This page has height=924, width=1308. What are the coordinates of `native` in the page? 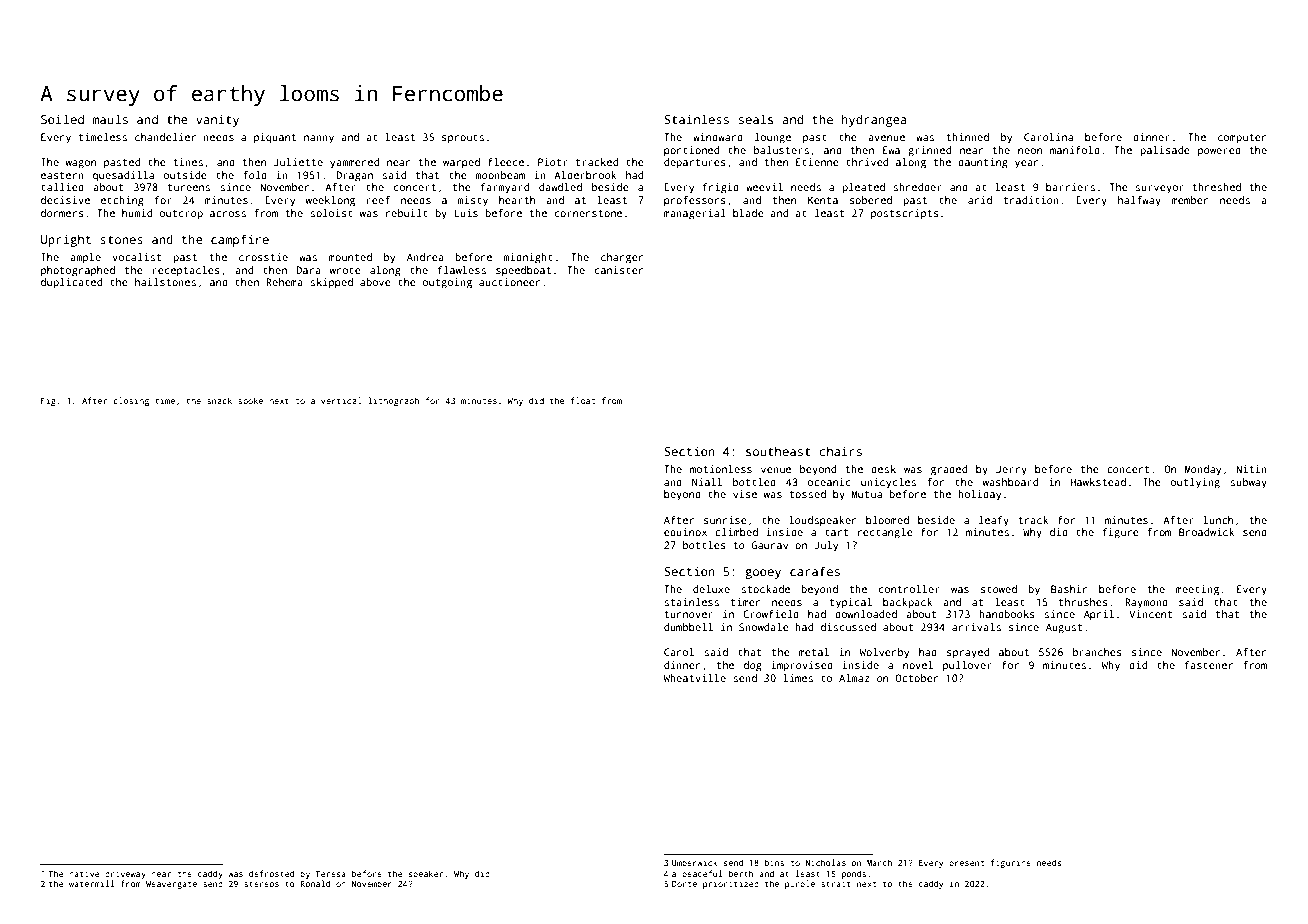 It's located at (84, 874).
